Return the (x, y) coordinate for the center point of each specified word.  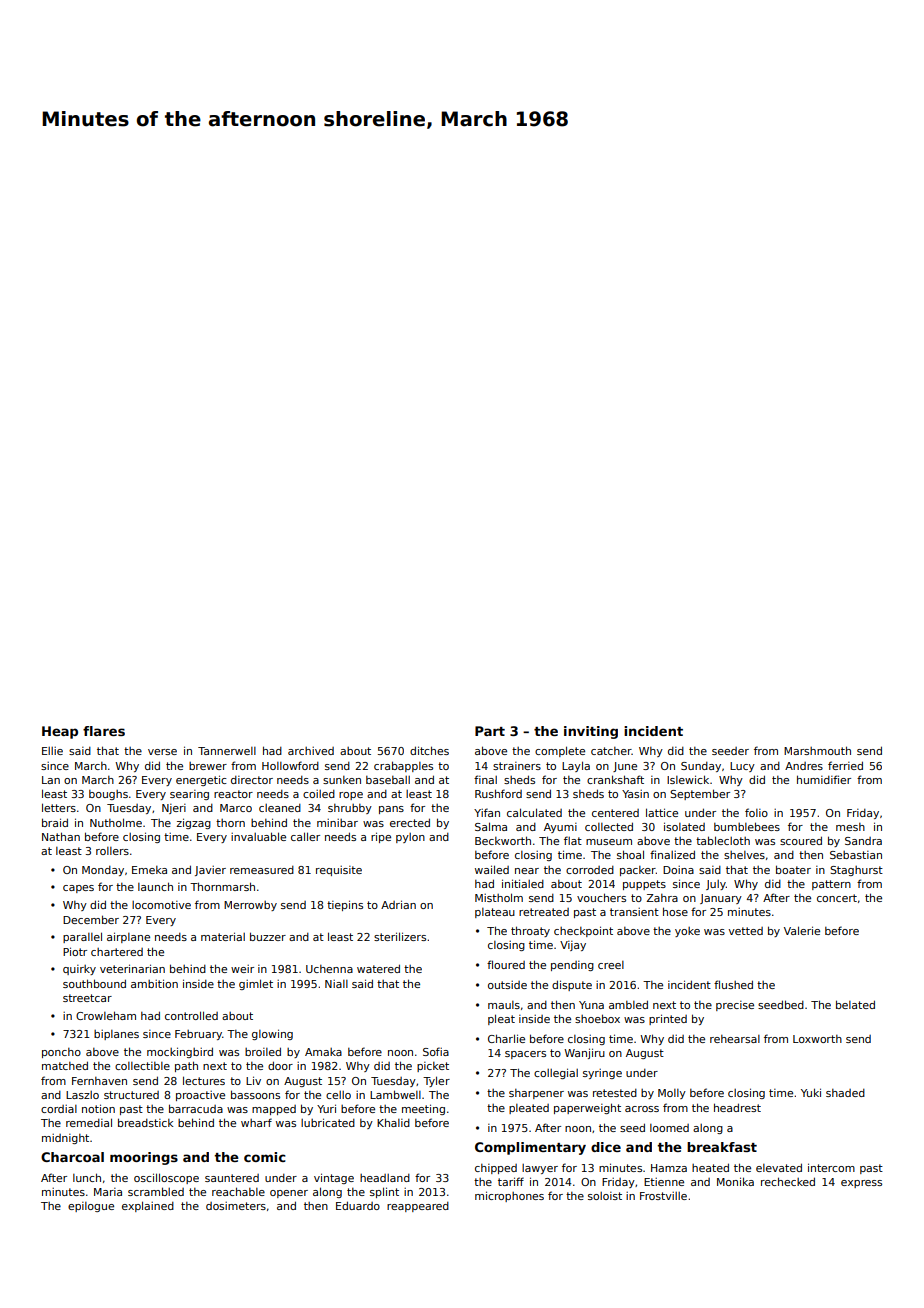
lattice (662, 812)
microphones (509, 1196)
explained (148, 1206)
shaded (845, 1093)
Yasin (635, 794)
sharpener (536, 1094)
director (252, 780)
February (198, 1035)
